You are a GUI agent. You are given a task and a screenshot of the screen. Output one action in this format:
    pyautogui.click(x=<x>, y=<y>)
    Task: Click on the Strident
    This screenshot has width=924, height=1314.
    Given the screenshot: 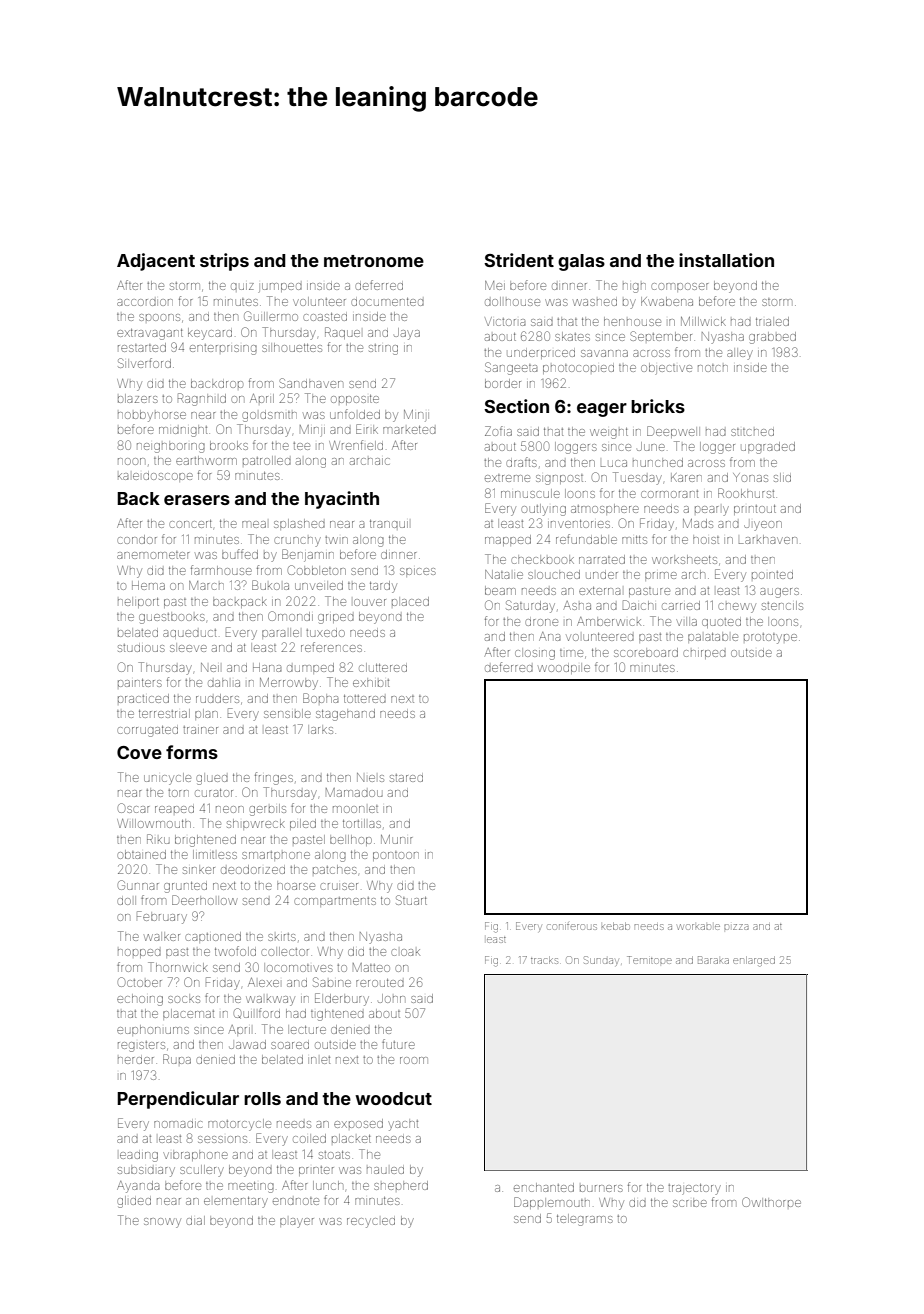 What is the action you would take?
    pyautogui.click(x=519, y=260)
